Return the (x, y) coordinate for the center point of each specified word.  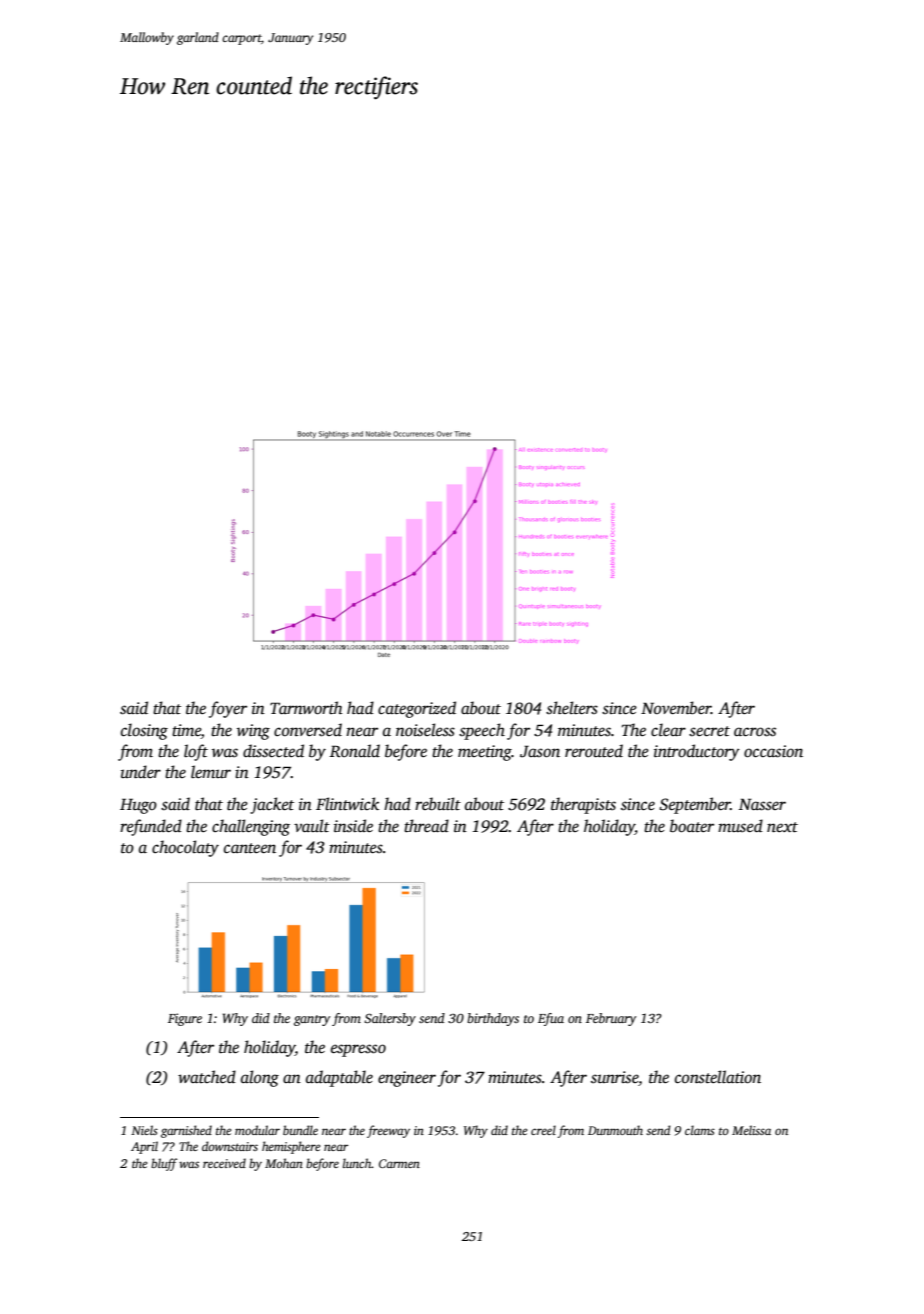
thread (426, 826)
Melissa (751, 1130)
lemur (211, 771)
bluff (164, 1164)
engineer (407, 1079)
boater (692, 826)
